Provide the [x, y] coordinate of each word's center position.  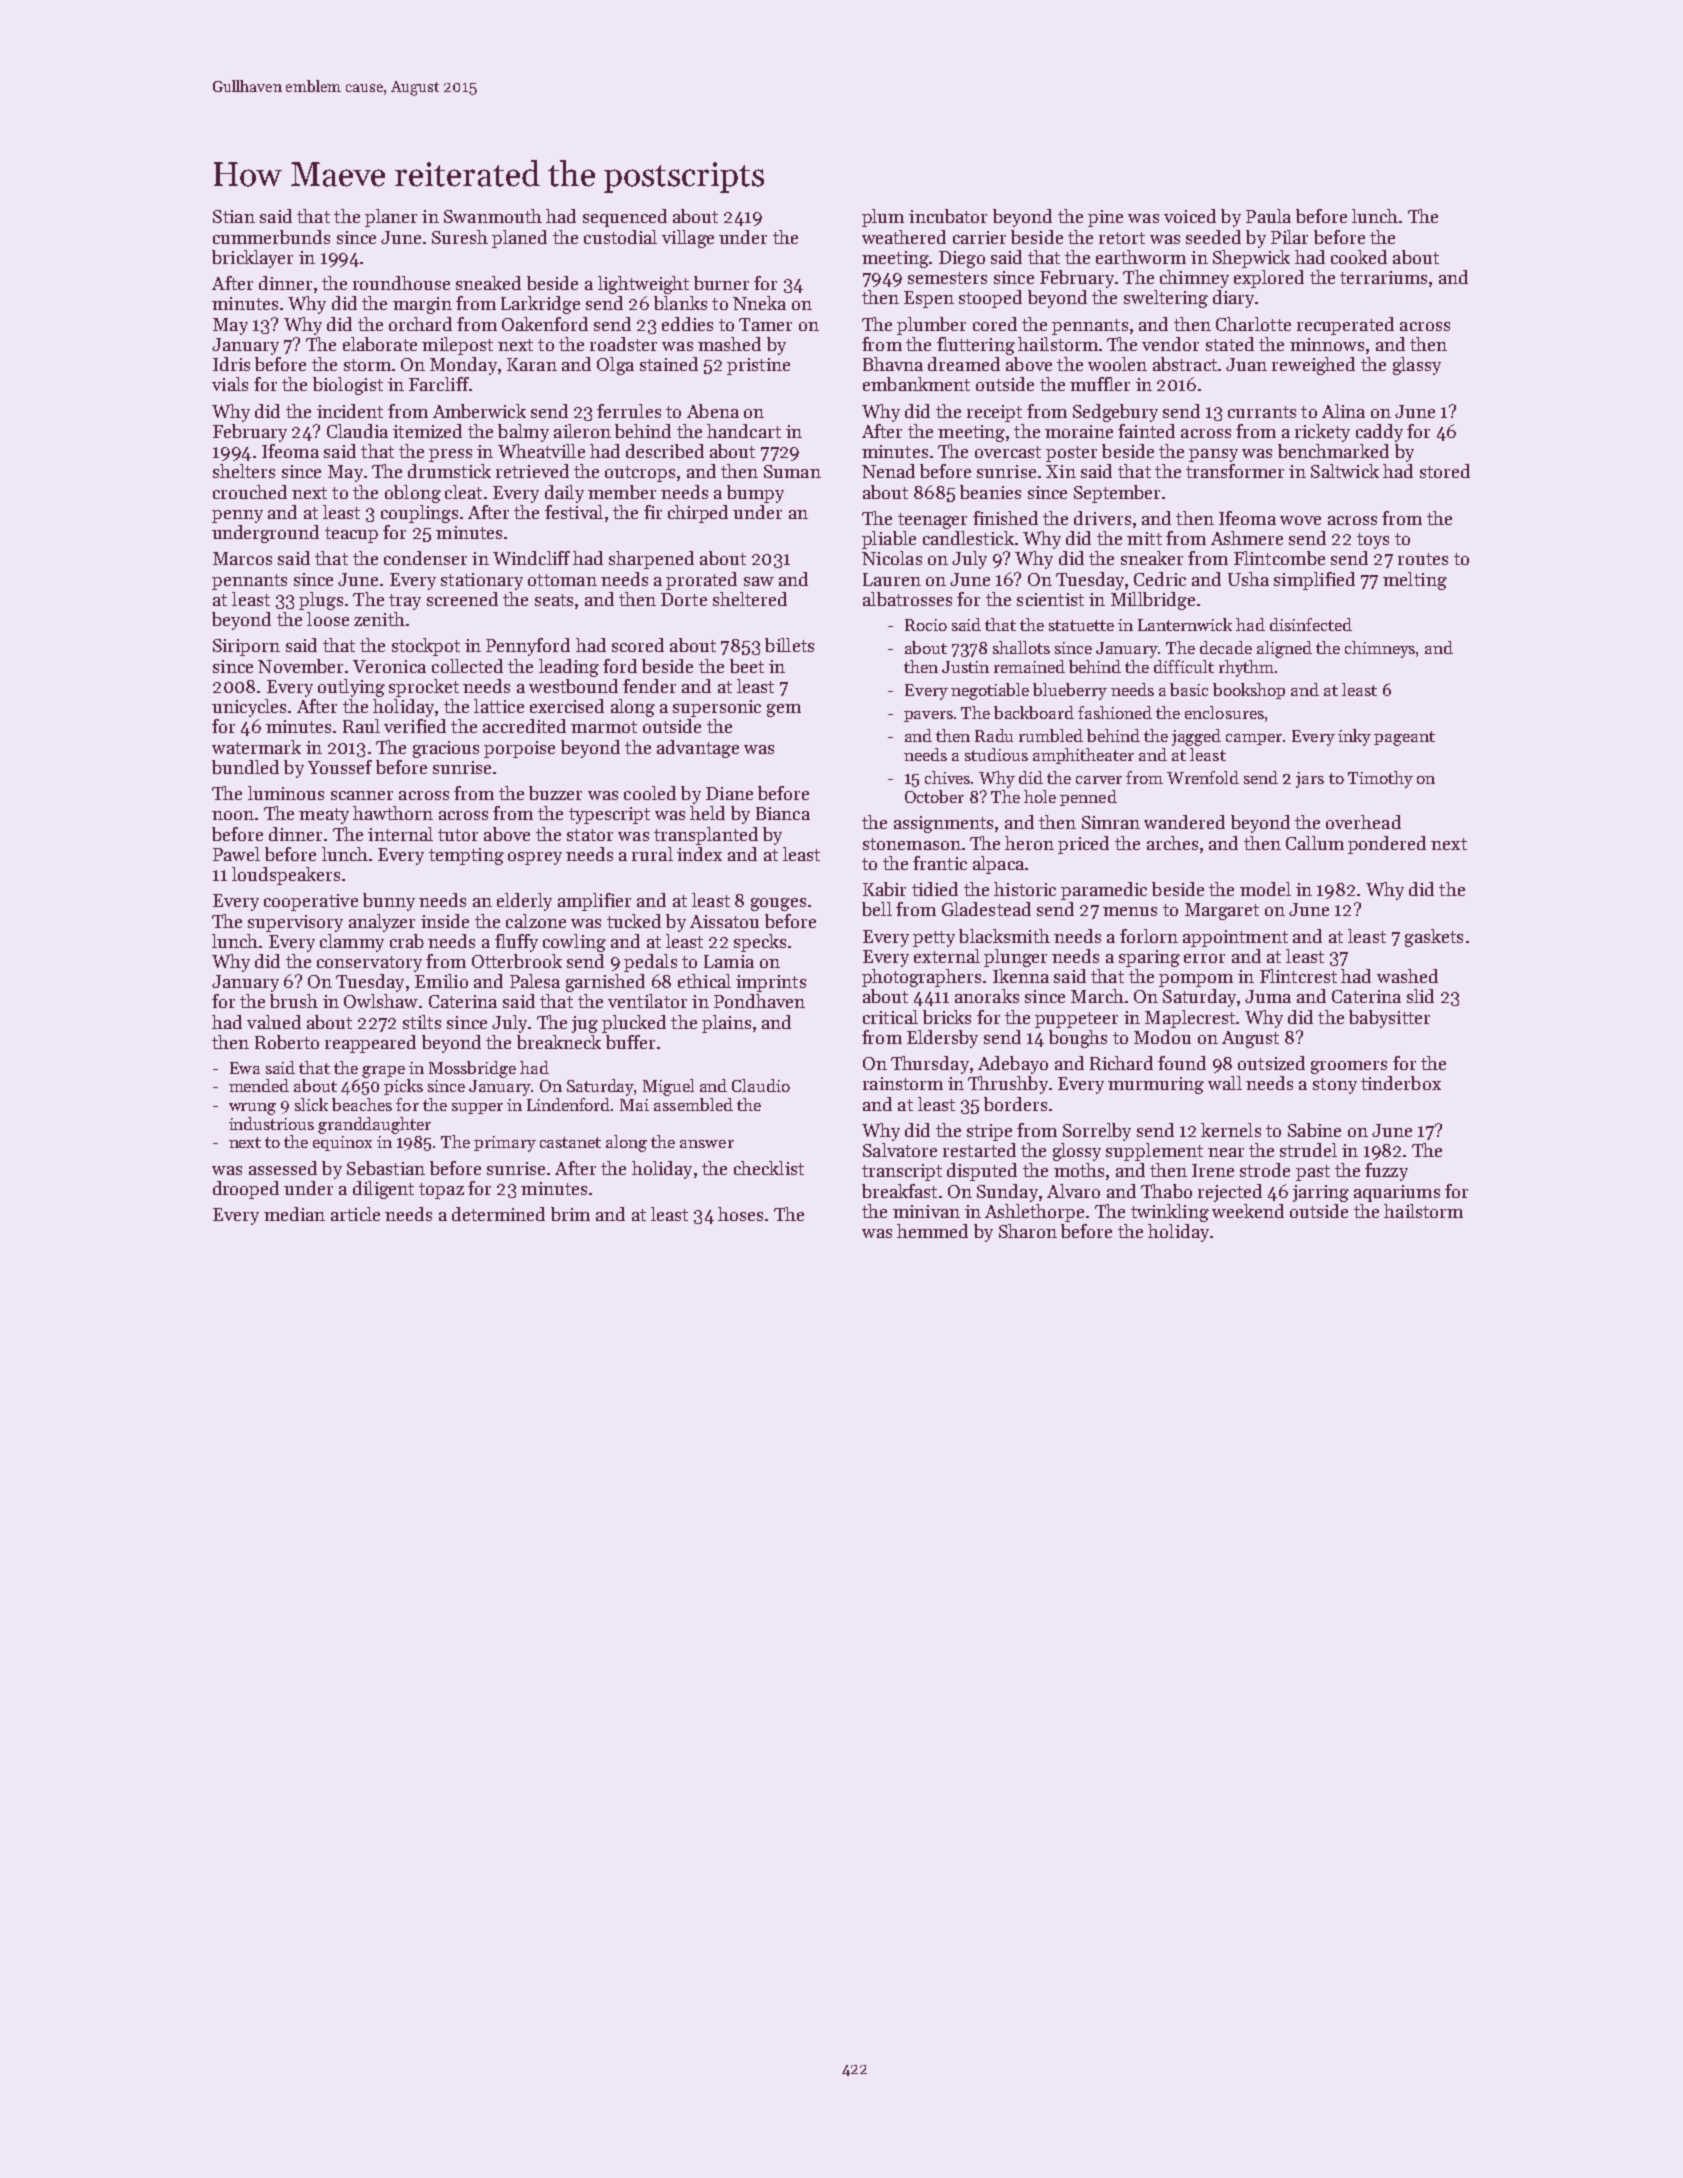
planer [391, 218]
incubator [948, 216]
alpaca [998, 865]
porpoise [519, 749]
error [1204, 958]
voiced [1190, 216]
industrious [271, 1123]
